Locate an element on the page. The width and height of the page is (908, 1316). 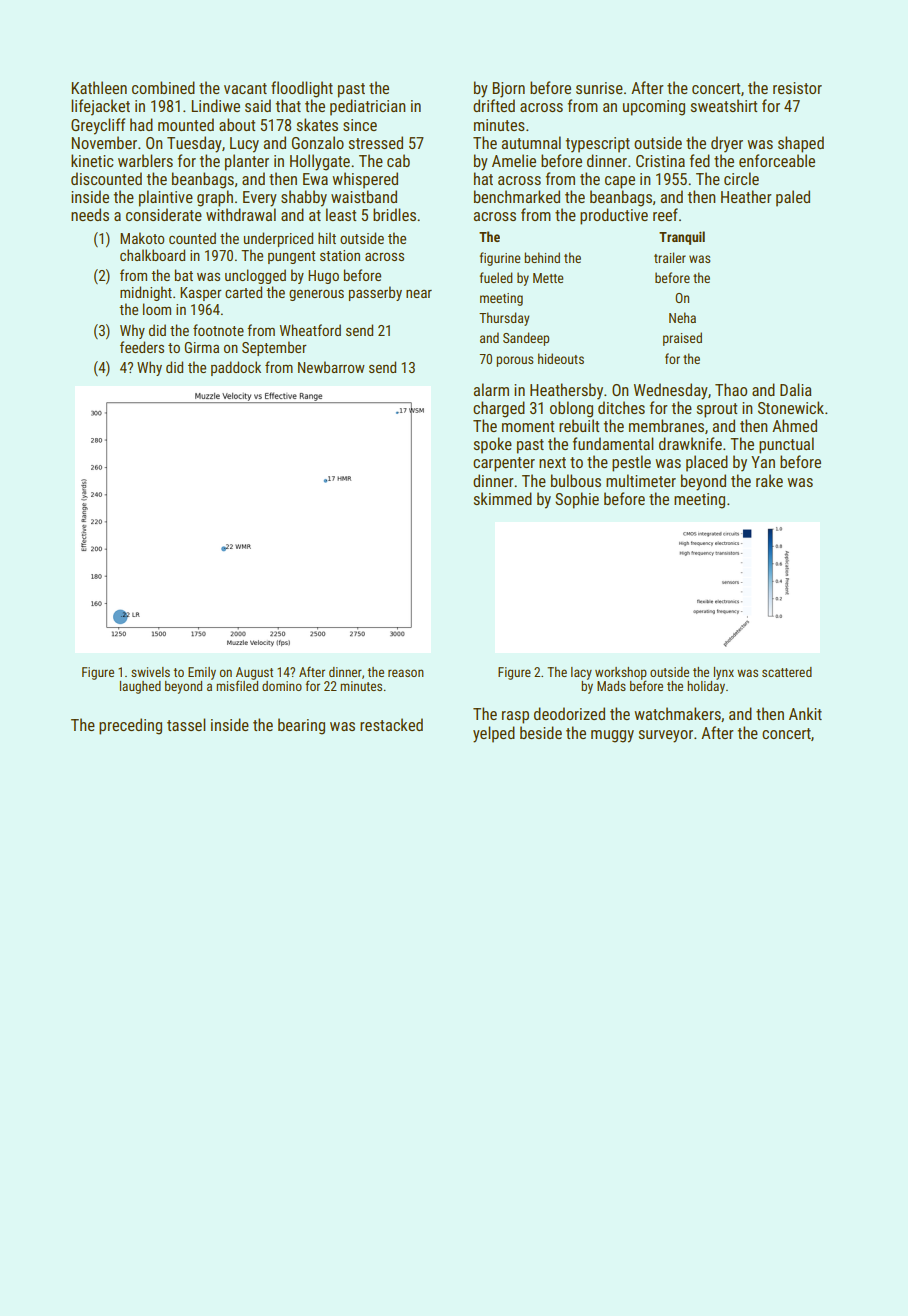
Ewa is located at coordinates (315, 179).
